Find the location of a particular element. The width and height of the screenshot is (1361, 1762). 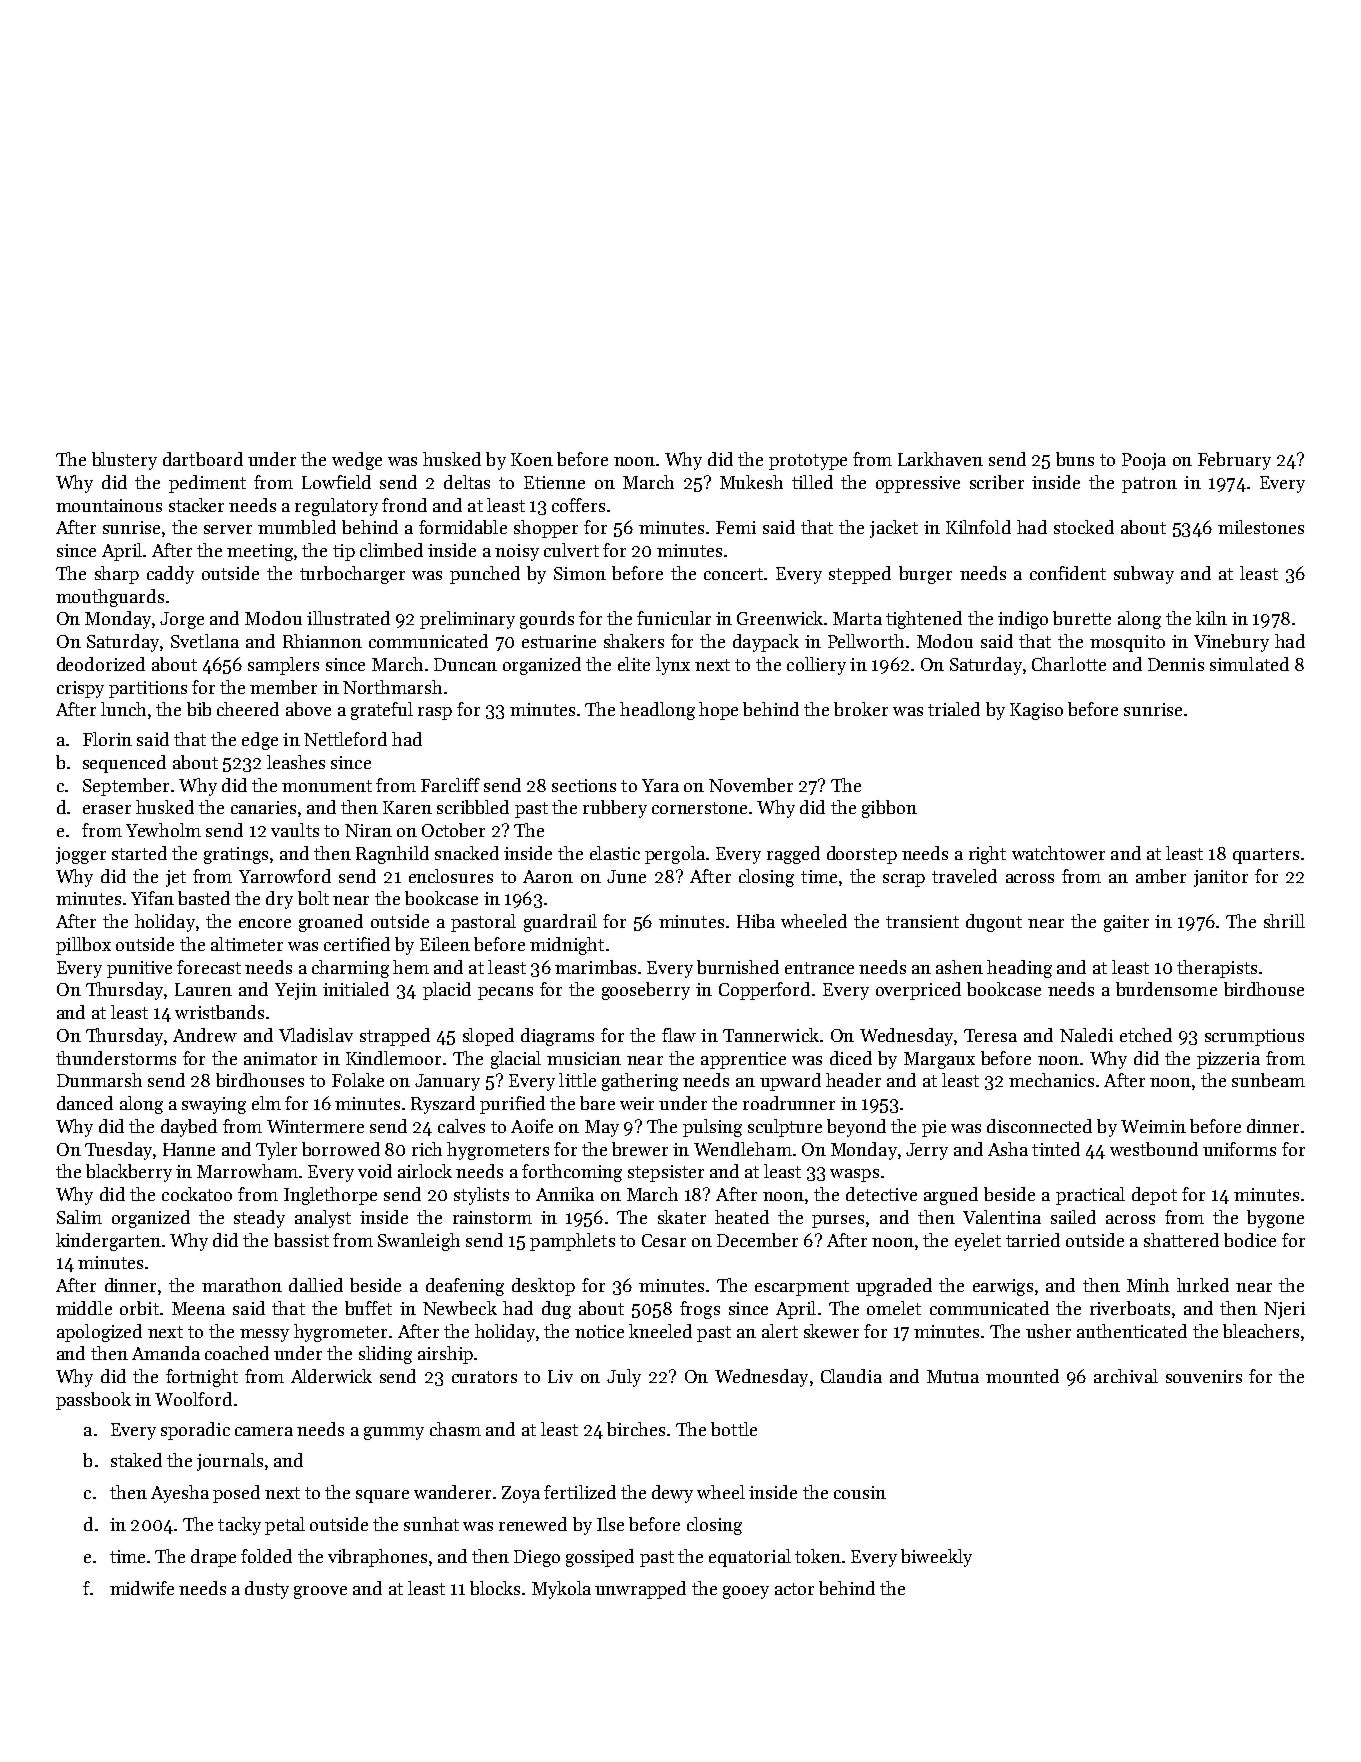

funicular is located at coordinates (674, 618).
